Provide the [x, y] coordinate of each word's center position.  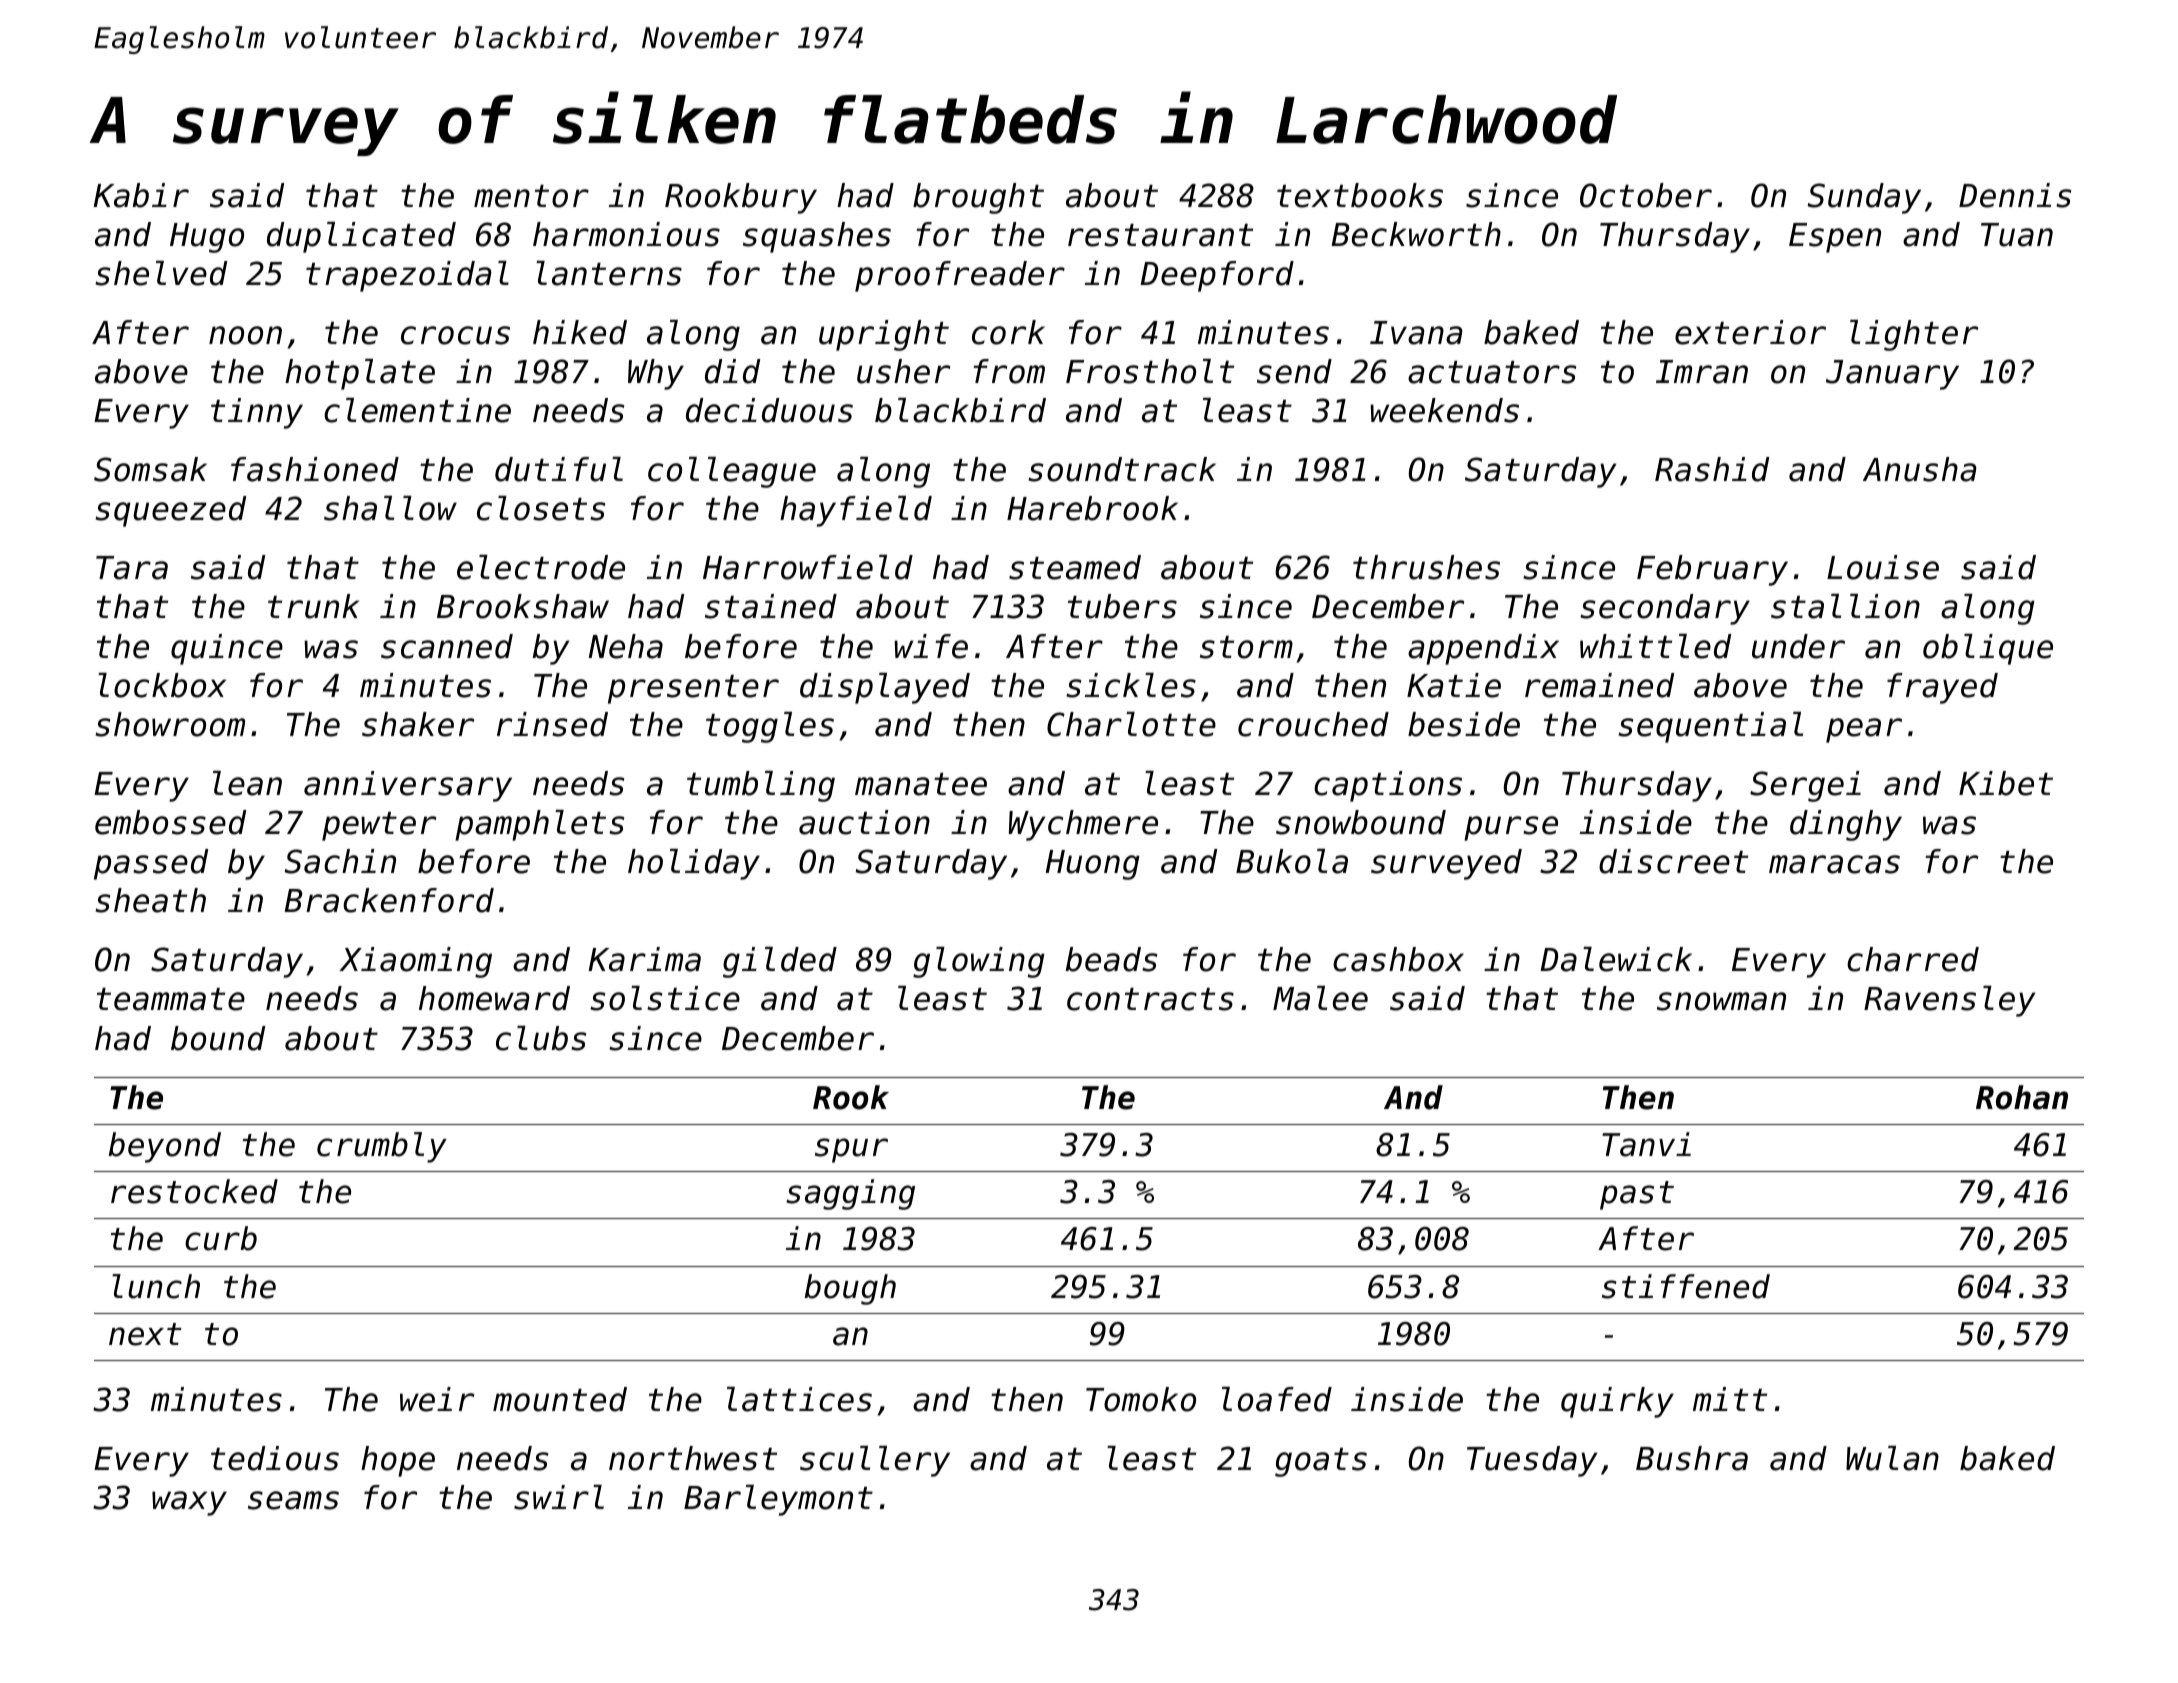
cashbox [1398, 959]
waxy [189, 1503]
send [1294, 371]
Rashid [1712, 469]
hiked [580, 332]
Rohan [2022, 1097]
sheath [150, 900]
